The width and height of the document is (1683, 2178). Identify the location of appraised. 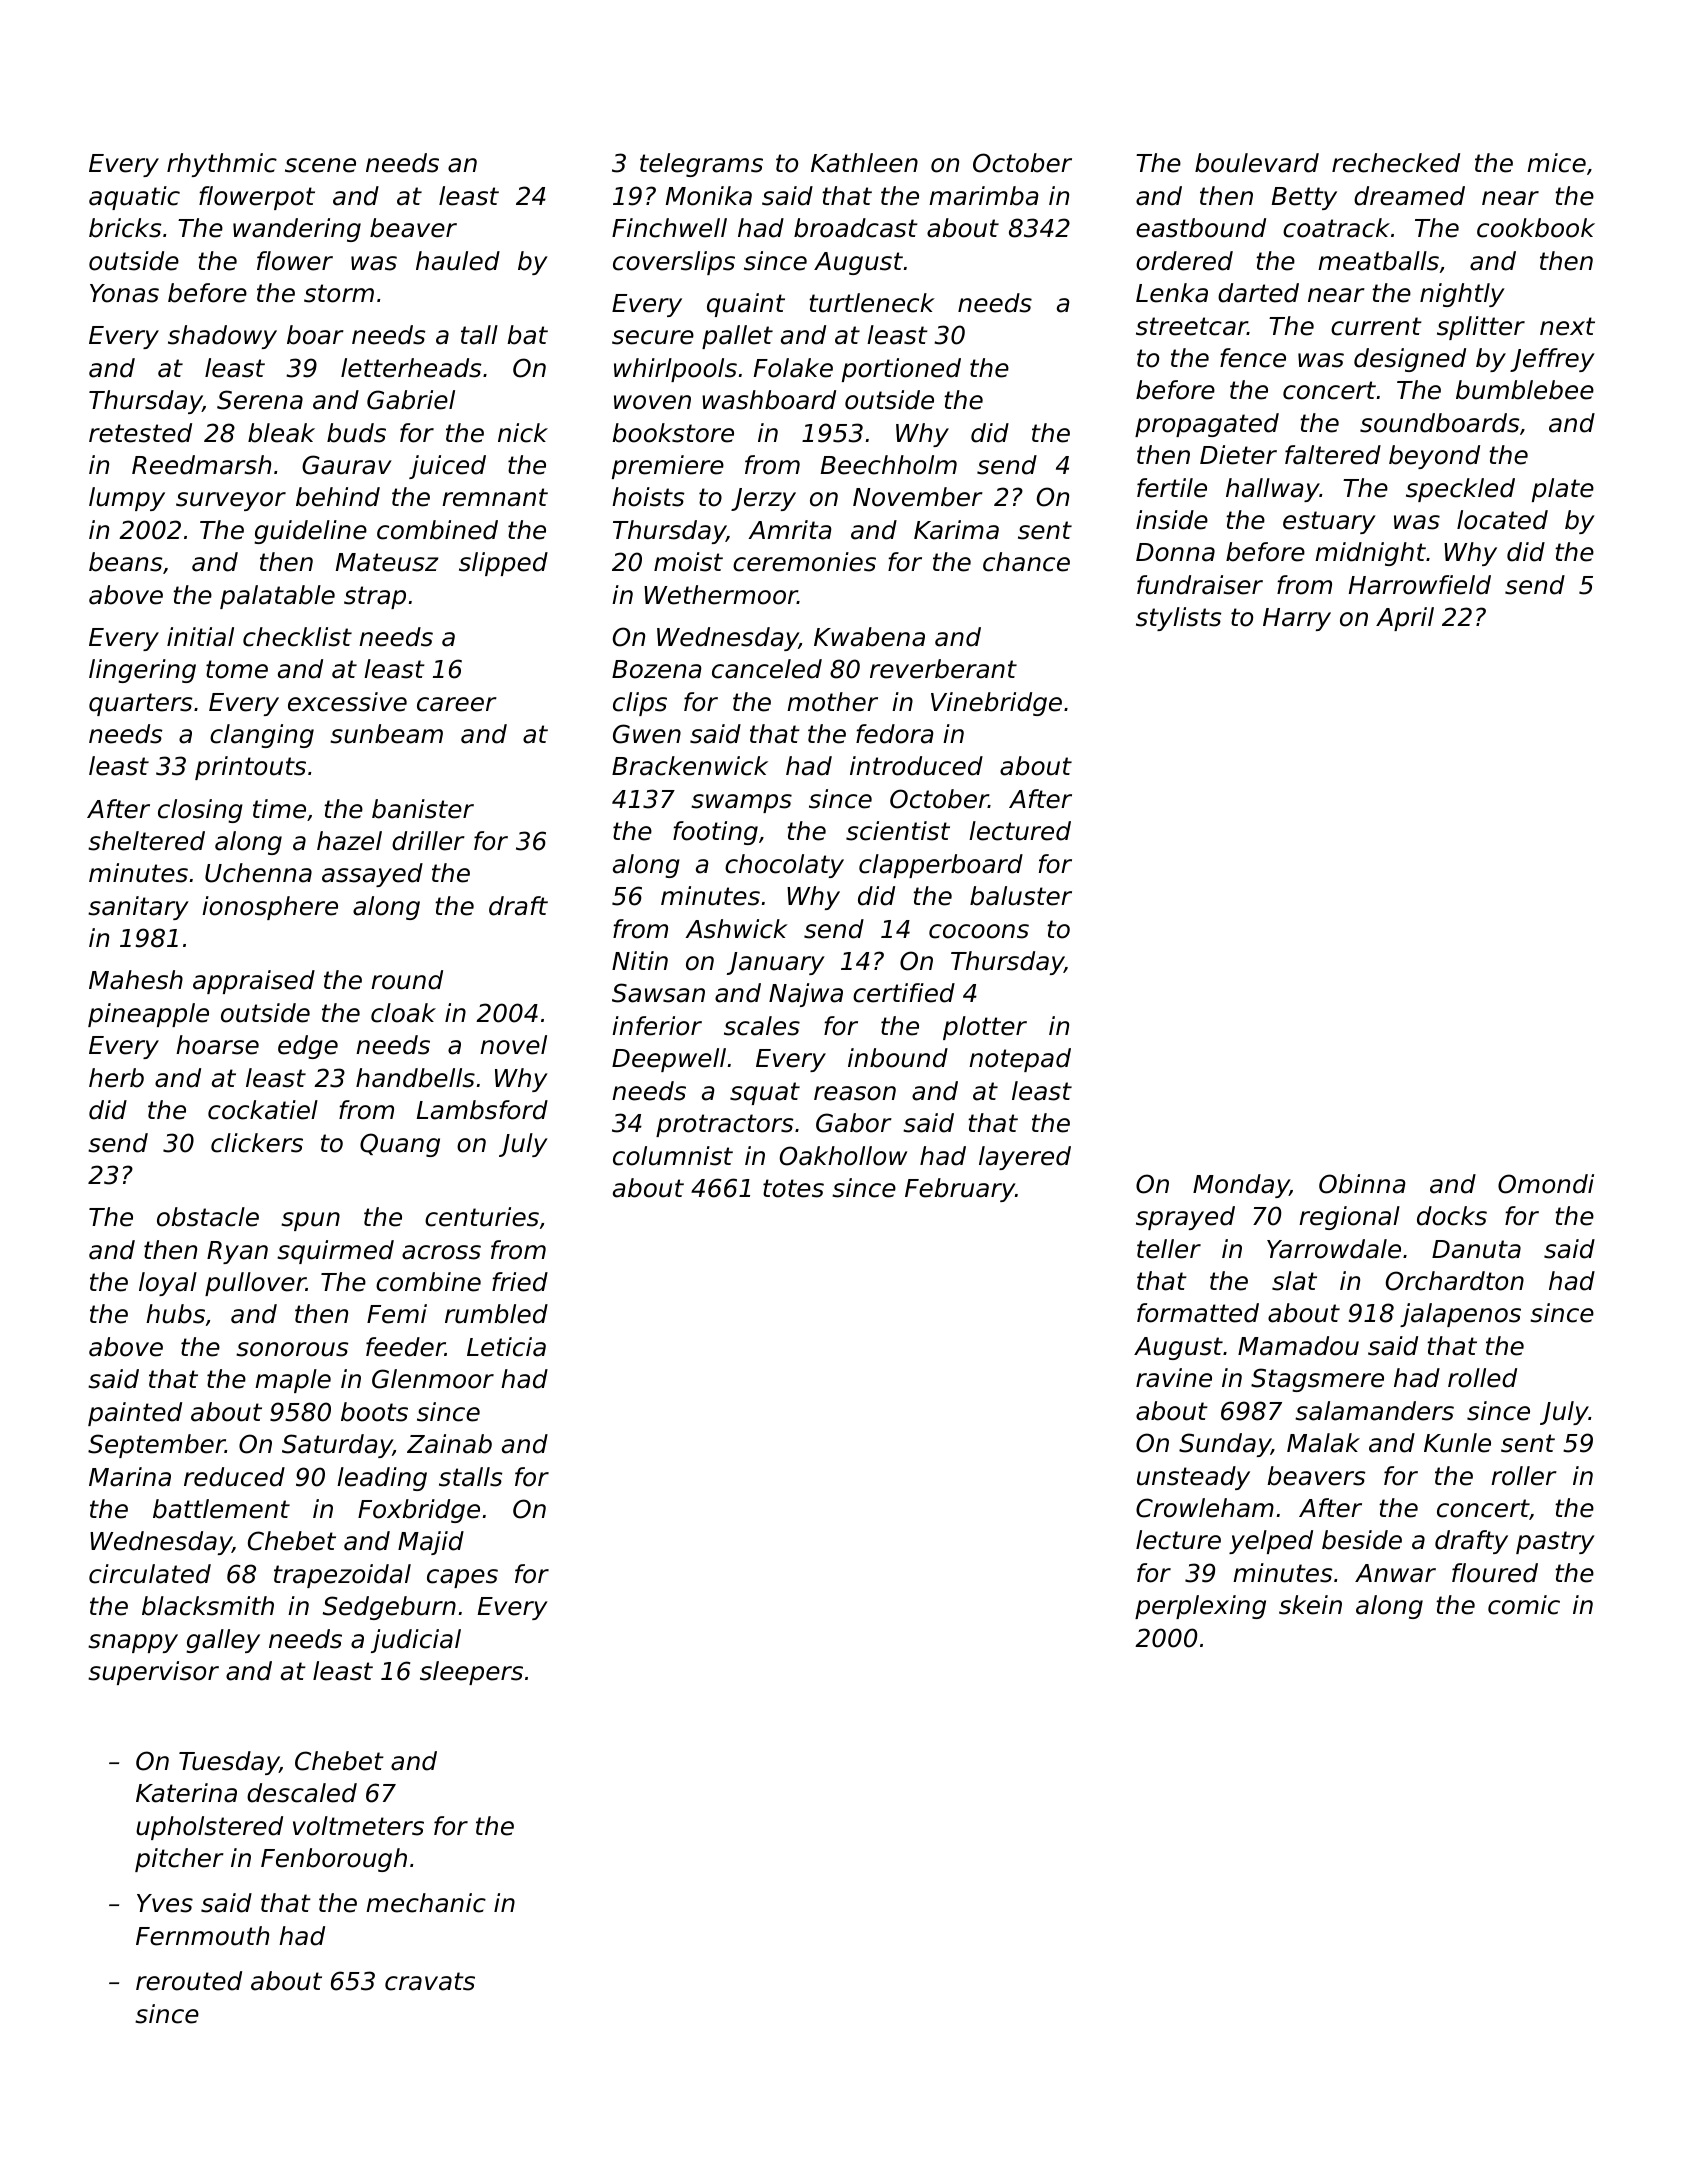
(254, 982).
